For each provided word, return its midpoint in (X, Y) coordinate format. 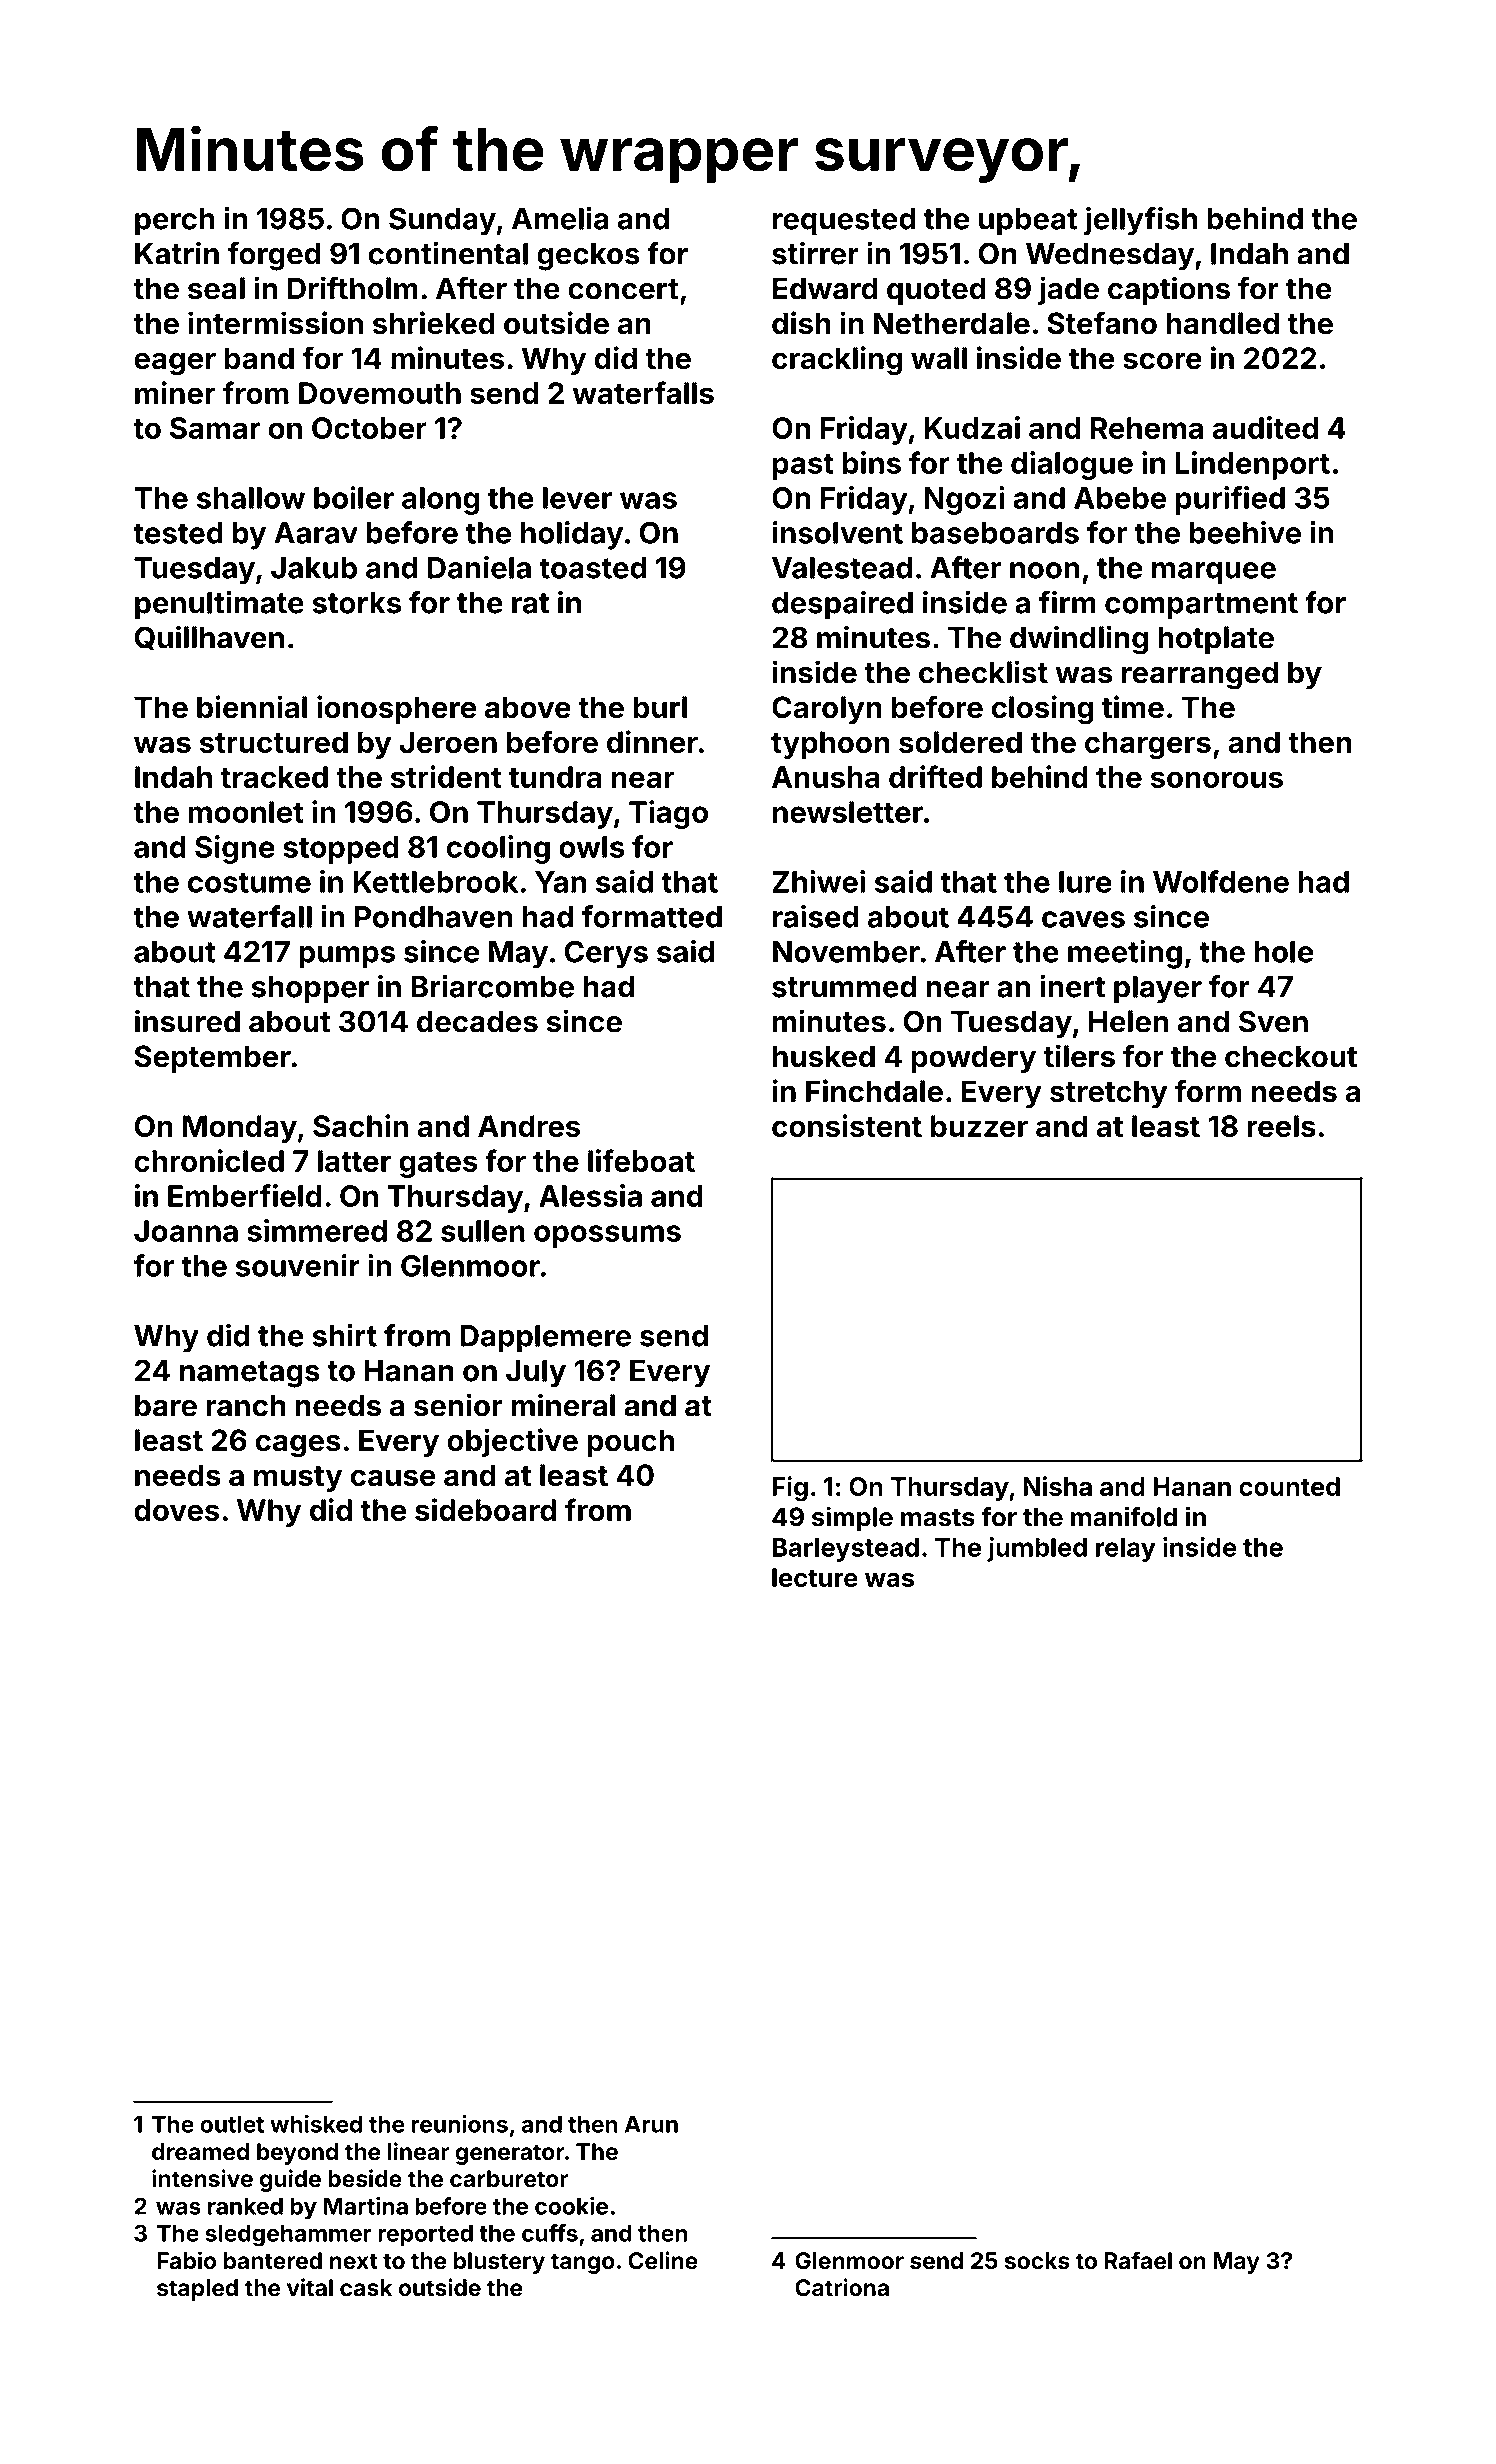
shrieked (434, 323)
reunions (460, 2124)
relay (1126, 1550)
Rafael (1138, 2260)
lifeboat (641, 1160)
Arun (651, 2124)
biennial (252, 707)
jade (1068, 290)
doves (176, 1510)
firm (1067, 602)
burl (660, 707)
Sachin (360, 1125)
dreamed (200, 2152)
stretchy (1109, 1094)
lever (577, 498)
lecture (815, 1577)
